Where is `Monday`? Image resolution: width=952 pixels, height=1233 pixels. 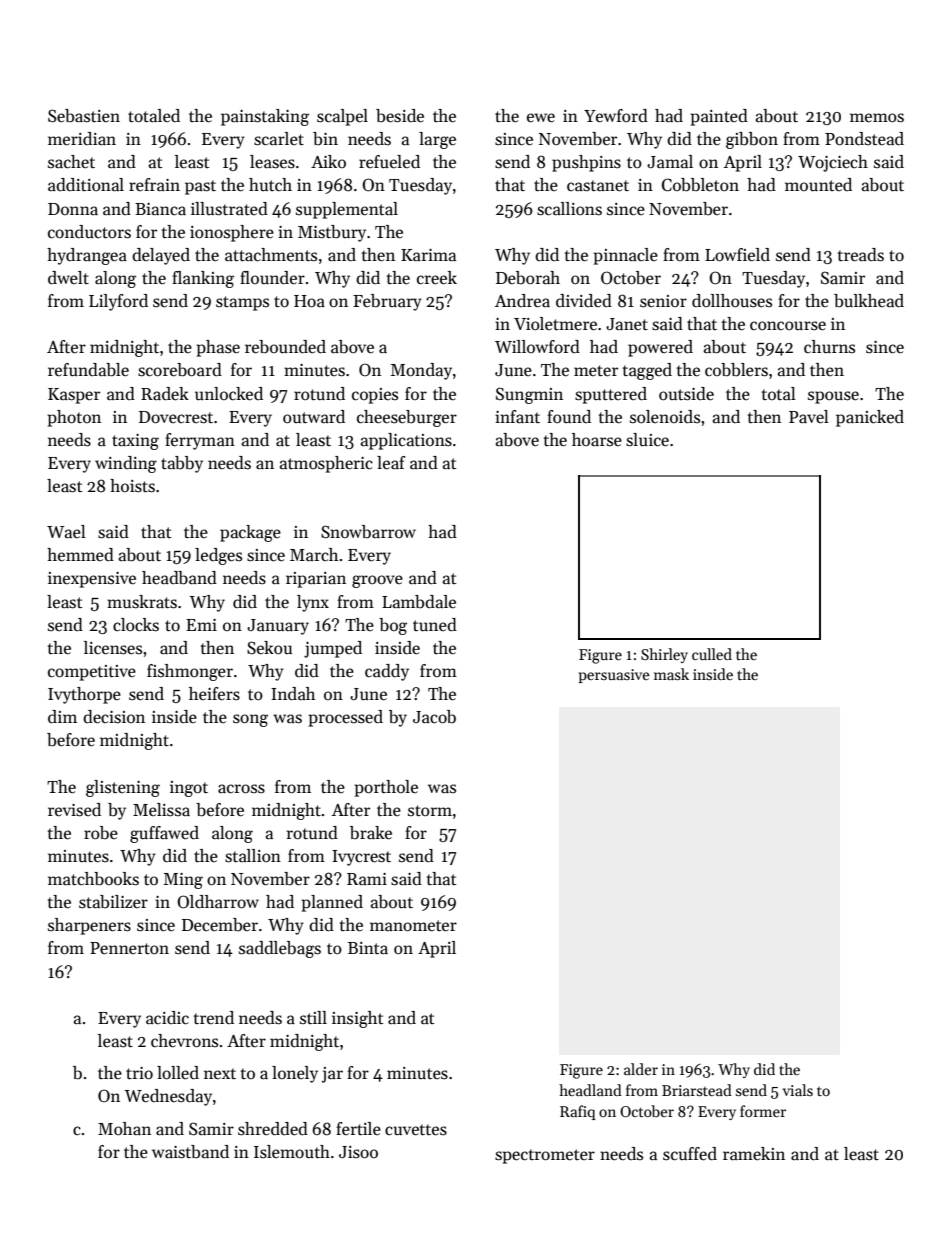 Monday is located at coordinates (421, 371).
